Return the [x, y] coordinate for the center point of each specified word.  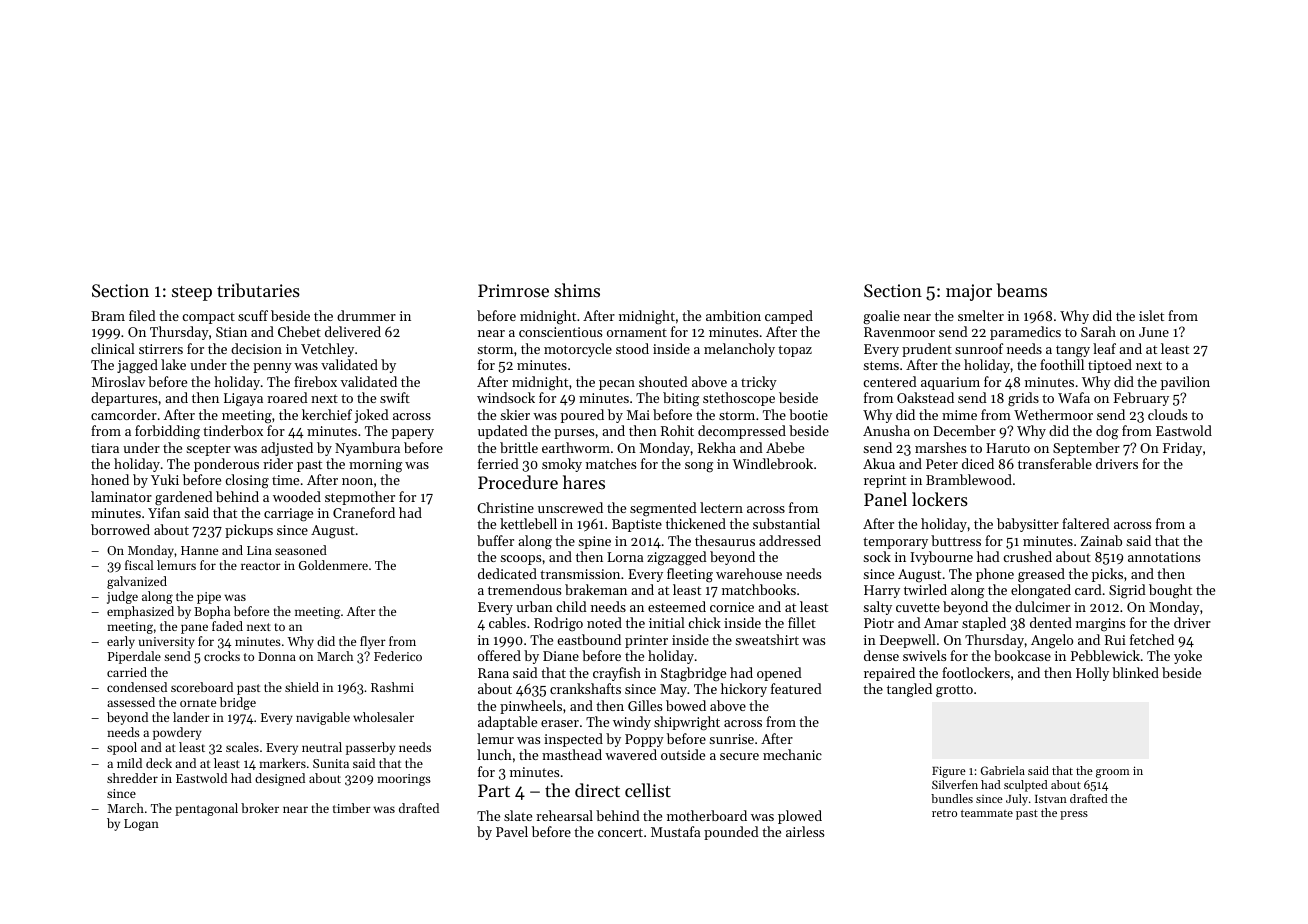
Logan [141, 825]
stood [632, 348]
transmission [580, 574]
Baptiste [637, 525]
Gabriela [1003, 770]
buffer [495, 540]
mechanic [792, 754]
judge [122, 597]
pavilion [1185, 383]
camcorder [124, 414]
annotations [1164, 557]
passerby [371, 748]
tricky [759, 383]
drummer [366, 315]
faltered [1086, 523]
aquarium [950, 383]
